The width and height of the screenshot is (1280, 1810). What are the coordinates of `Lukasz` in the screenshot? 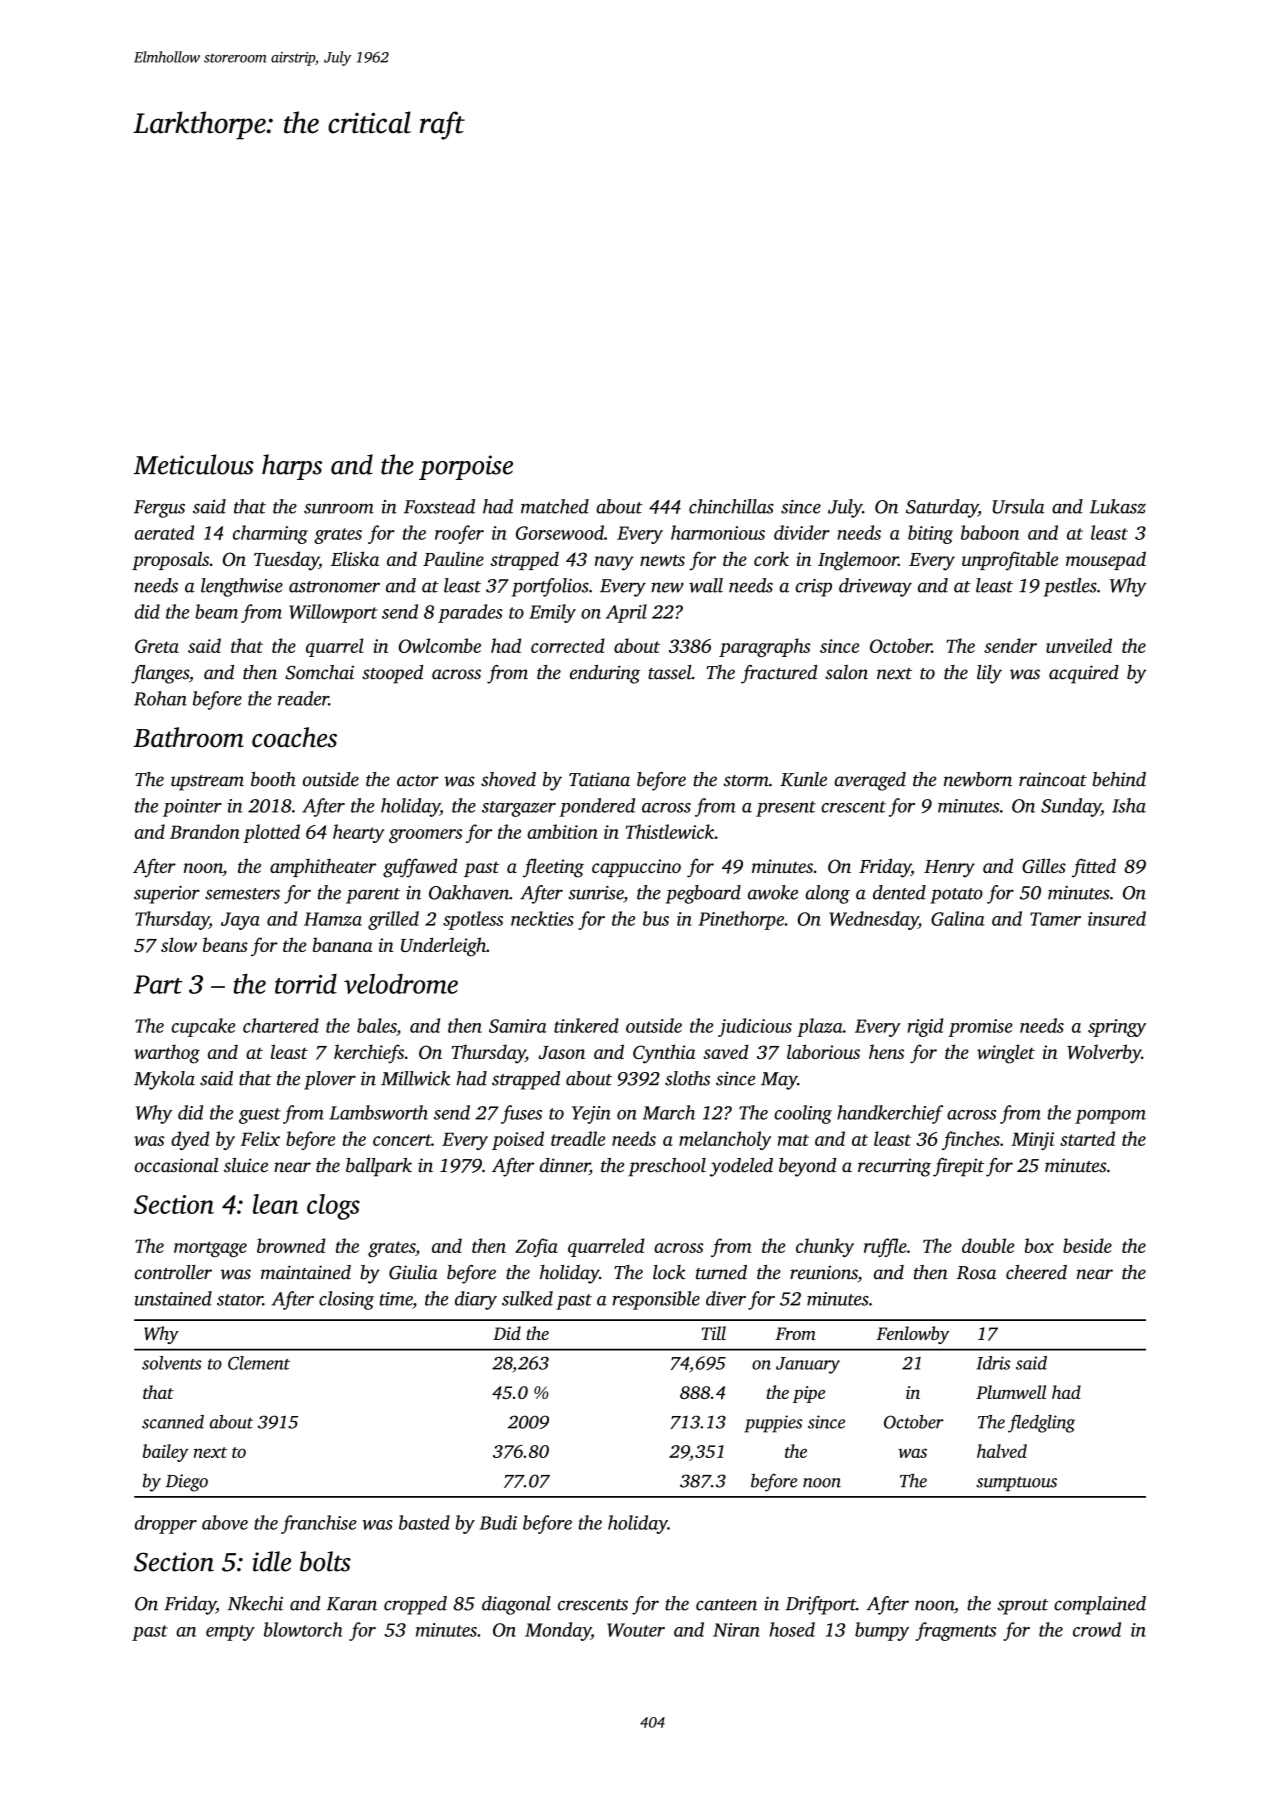 It's located at (1118, 506).
